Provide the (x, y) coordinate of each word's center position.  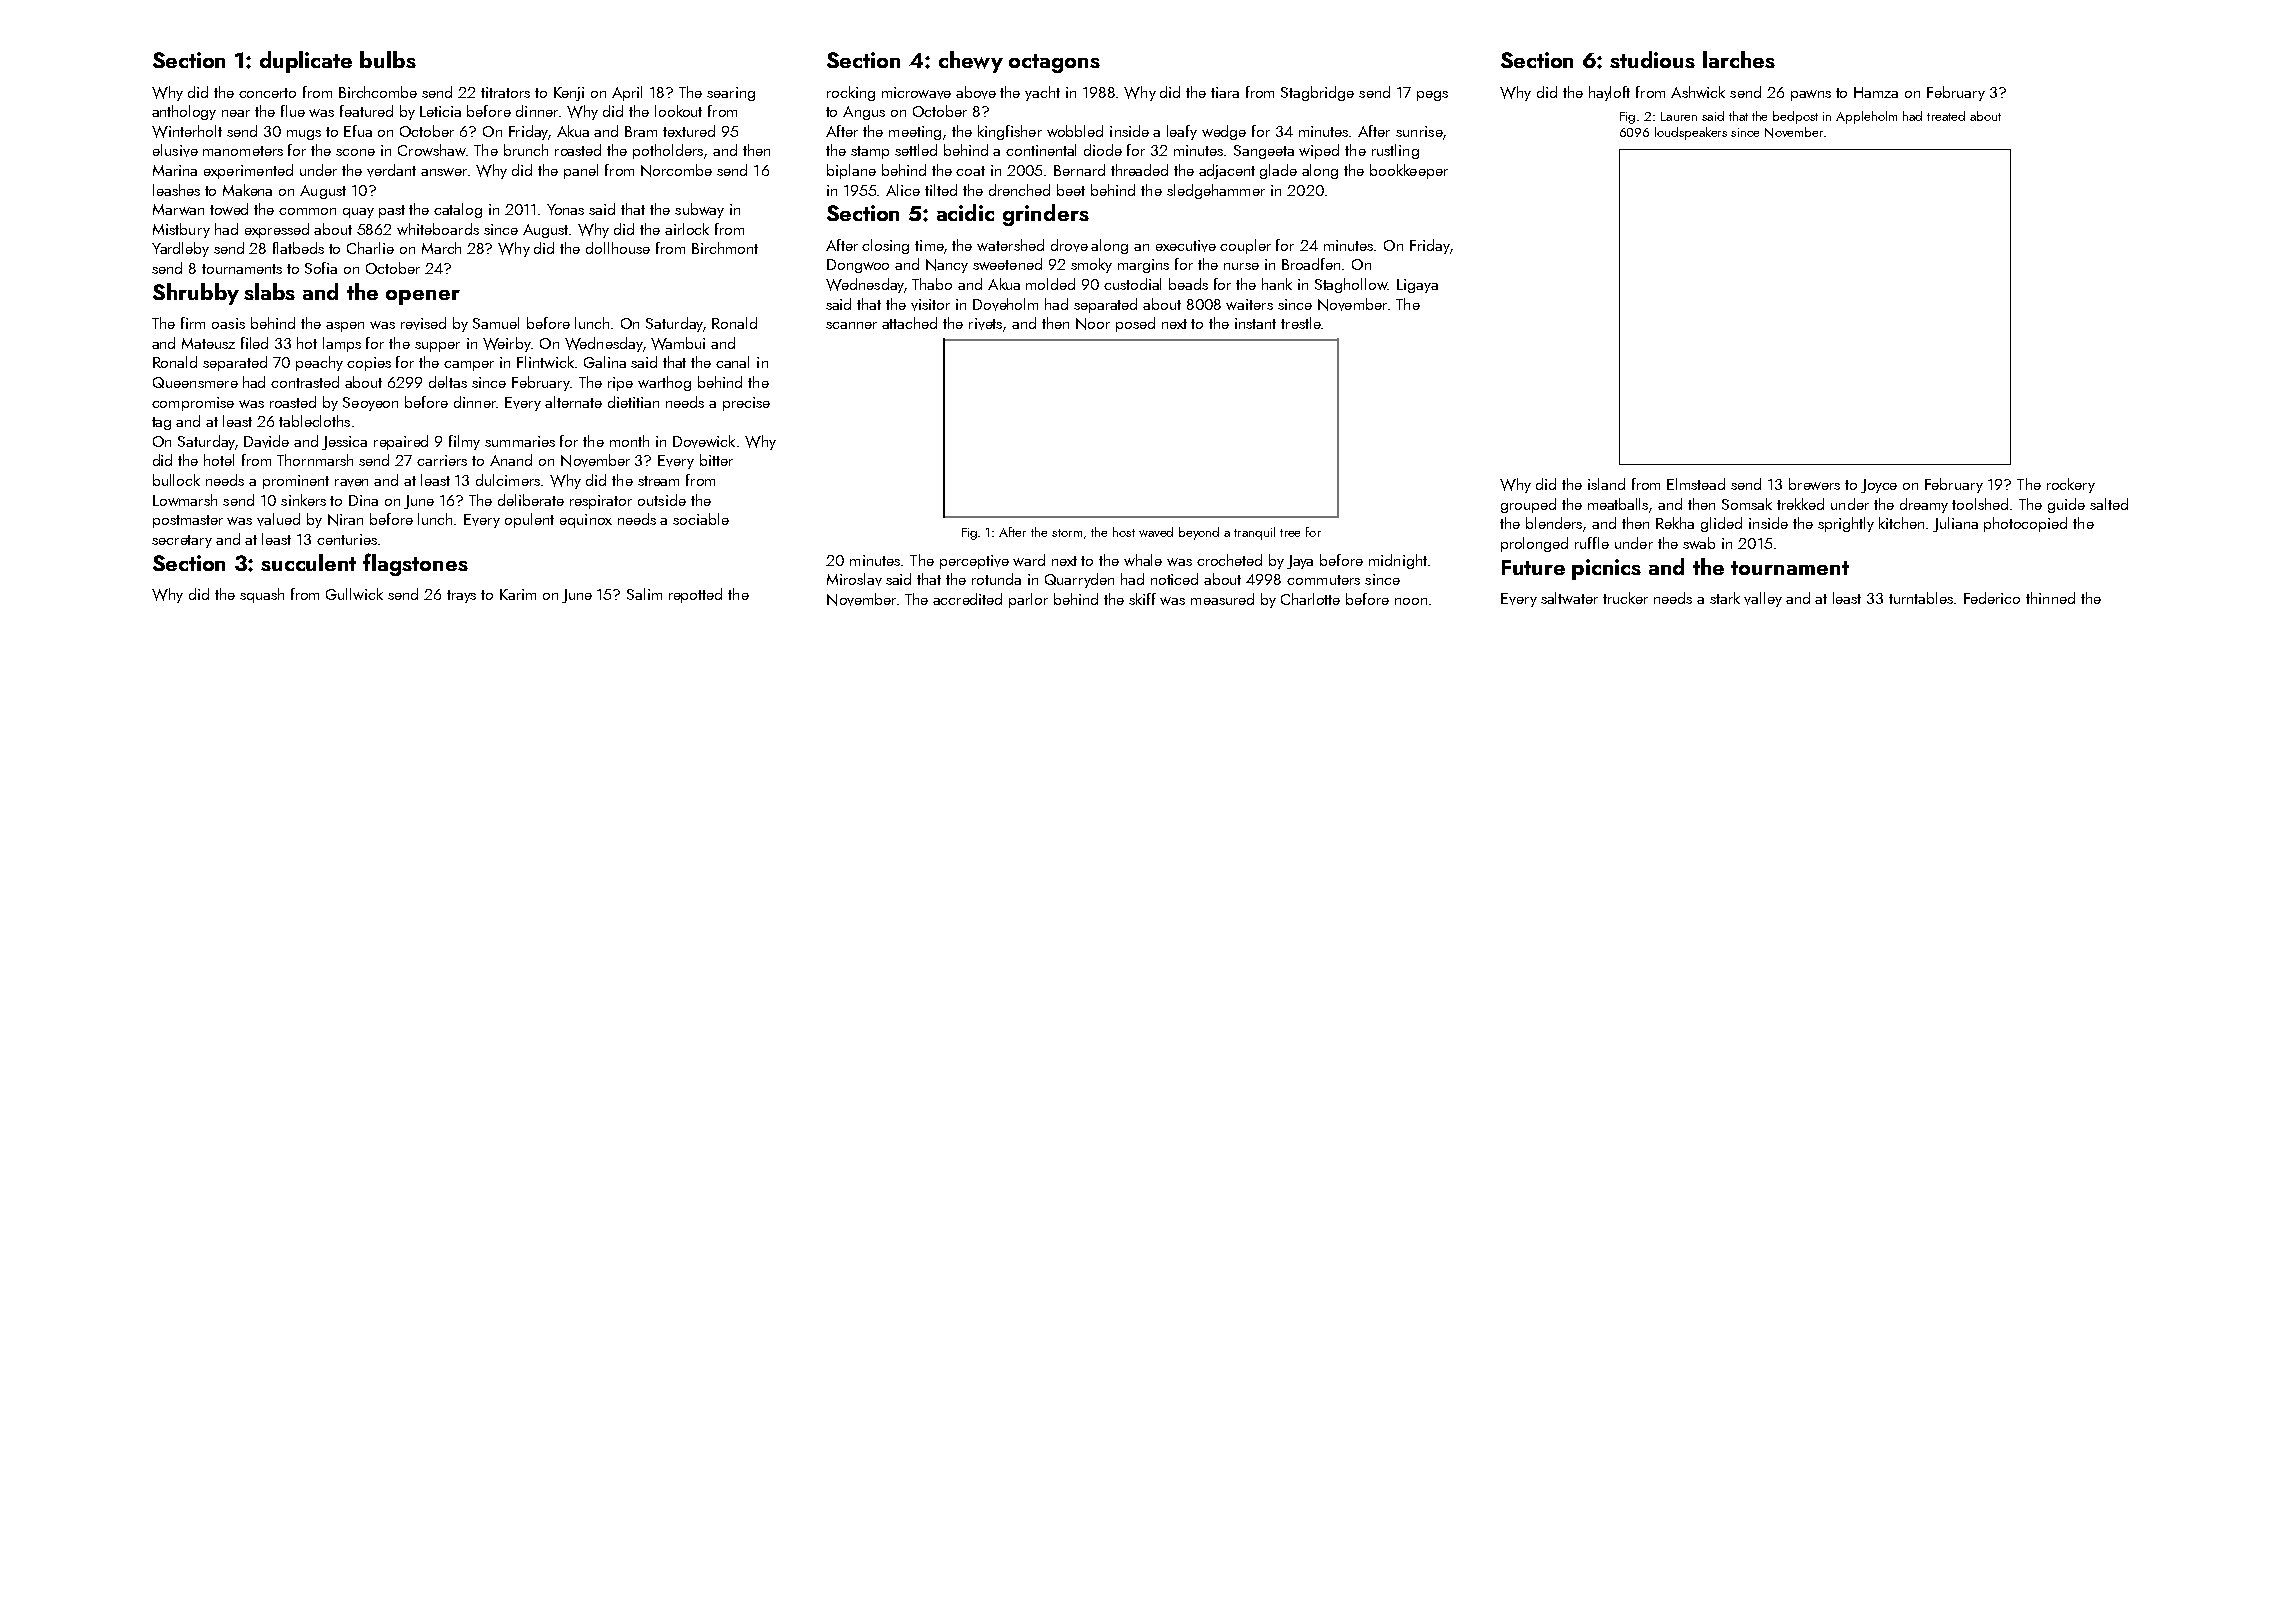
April (627, 93)
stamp (870, 152)
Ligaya (1417, 286)
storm (1067, 533)
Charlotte (1310, 599)
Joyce (1879, 486)
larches (1739, 59)
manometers (243, 151)
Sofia (321, 268)
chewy (971, 62)
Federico (1992, 598)
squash (262, 595)
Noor (1093, 324)
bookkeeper (1409, 171)
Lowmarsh (185, 500)
